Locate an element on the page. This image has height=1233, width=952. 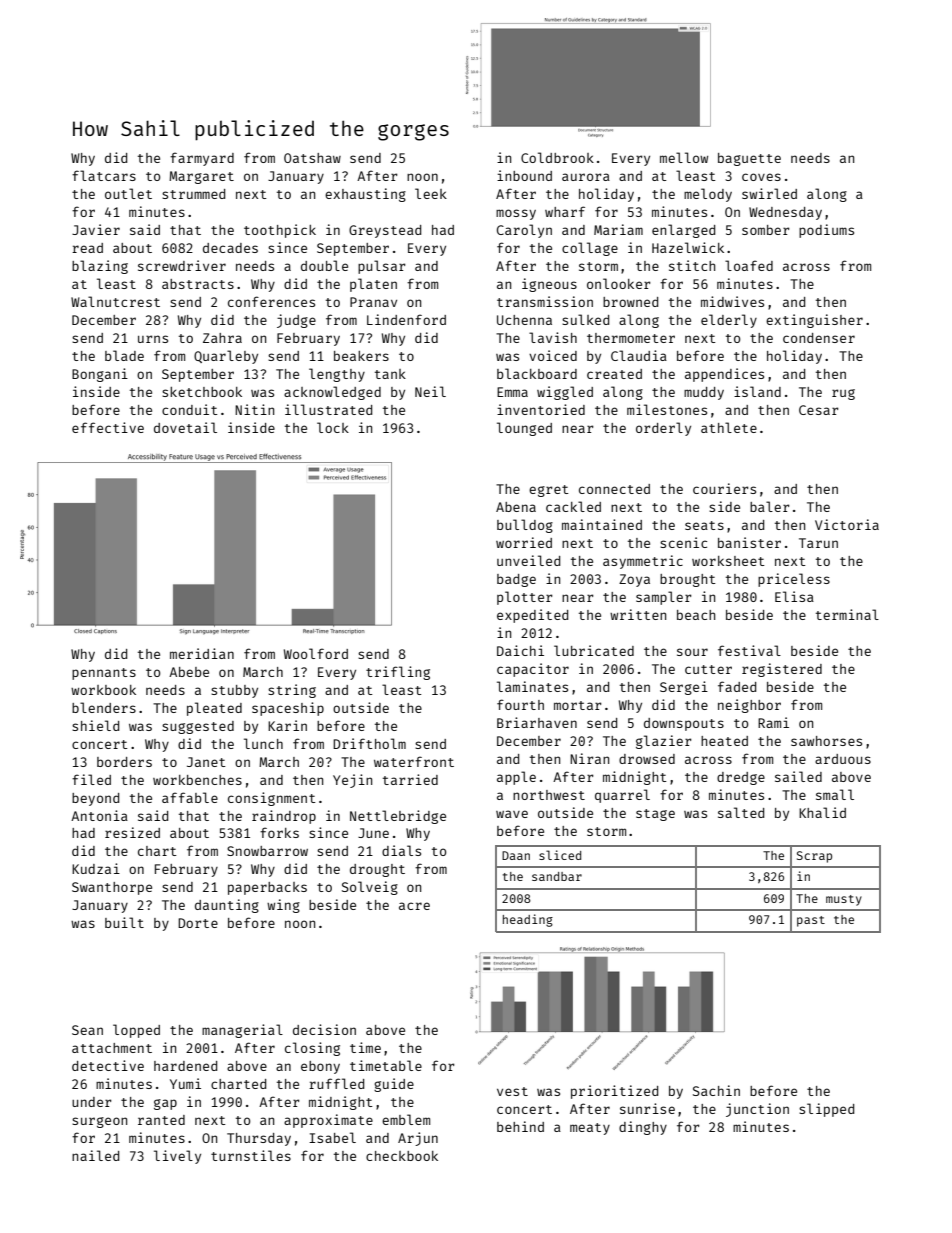
apple is located at coordinates (516, 778).
